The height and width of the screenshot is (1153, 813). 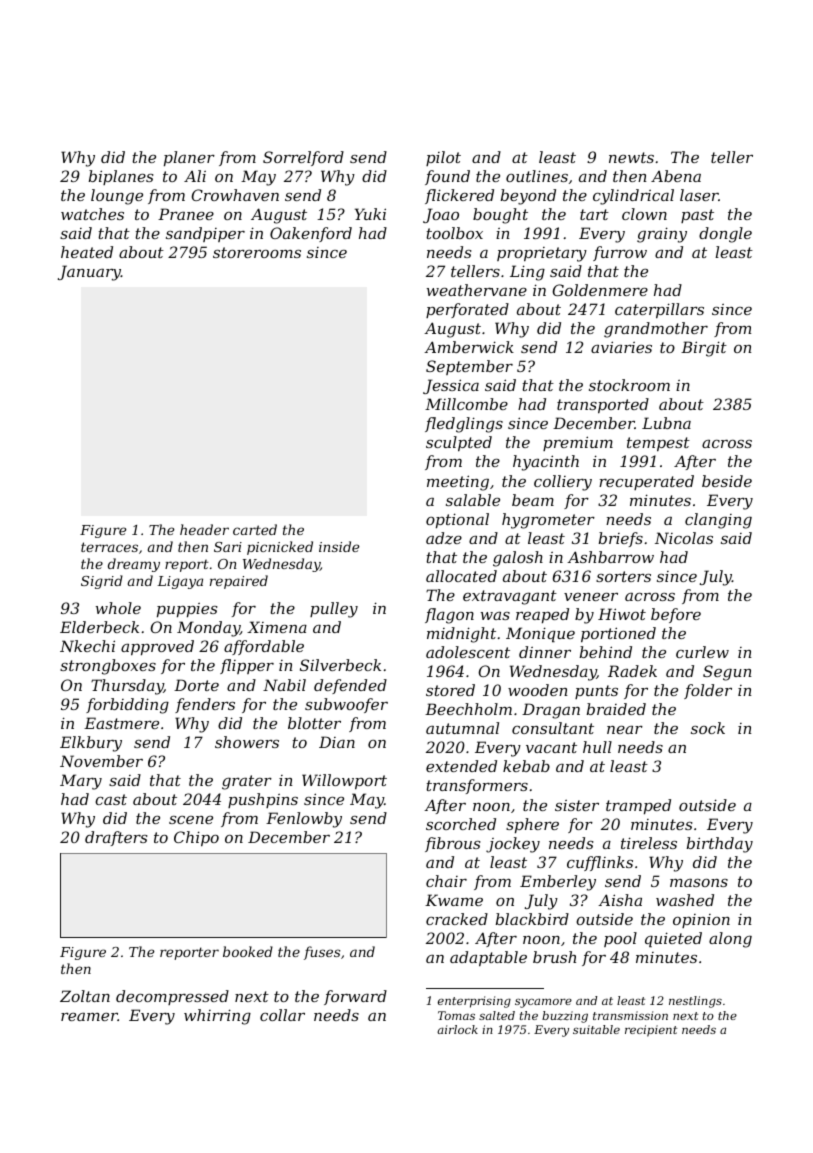 What do you see at coordinates (257, 252) in the screenshot?
I see `storerooms` at bounding box center [257, 252].
